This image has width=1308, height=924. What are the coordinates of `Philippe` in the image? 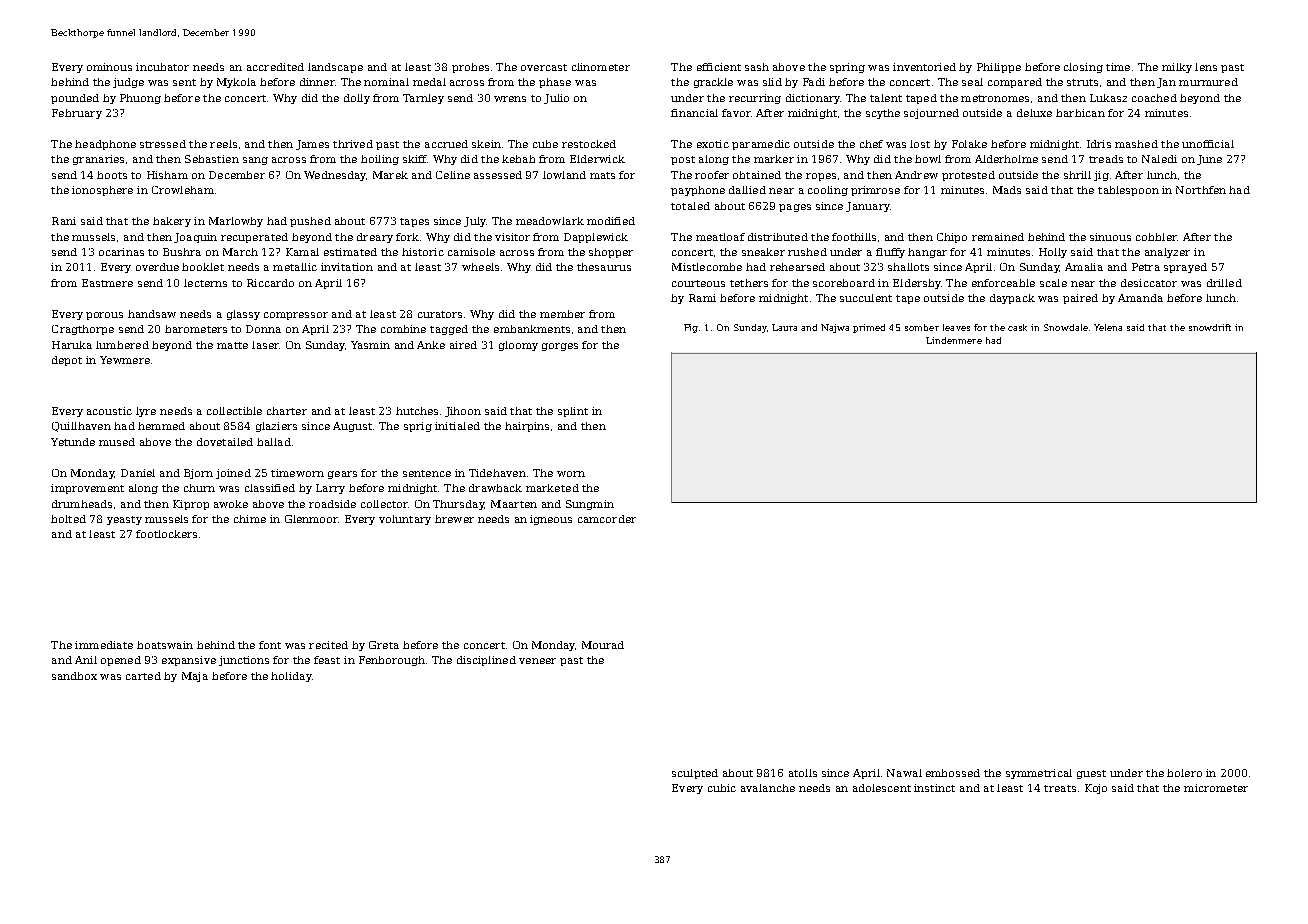 It's located at (999, 68).
